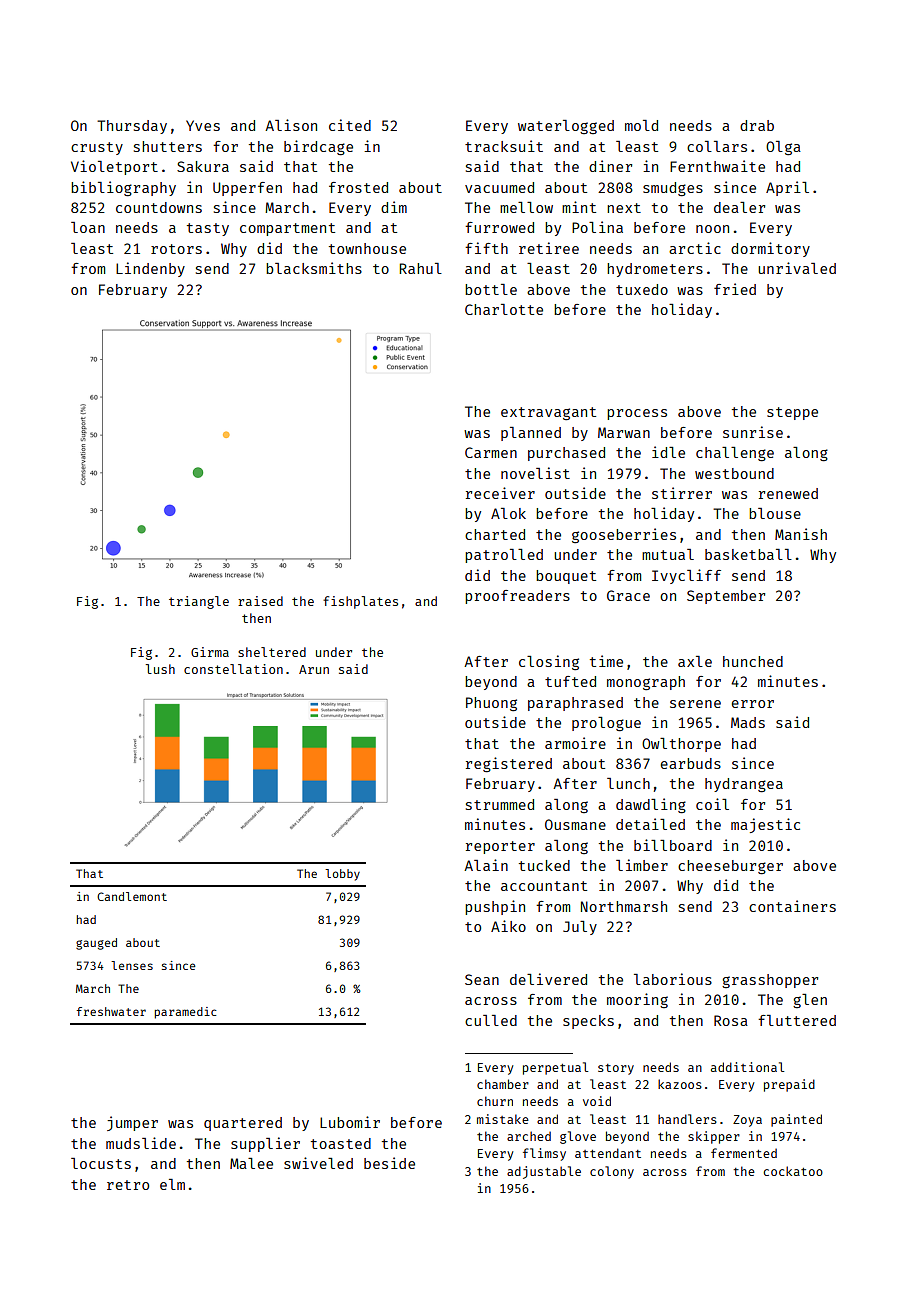  Describe the element at coordinates (132, 896) in the screenshot. I see `Candlemont` at that location.
